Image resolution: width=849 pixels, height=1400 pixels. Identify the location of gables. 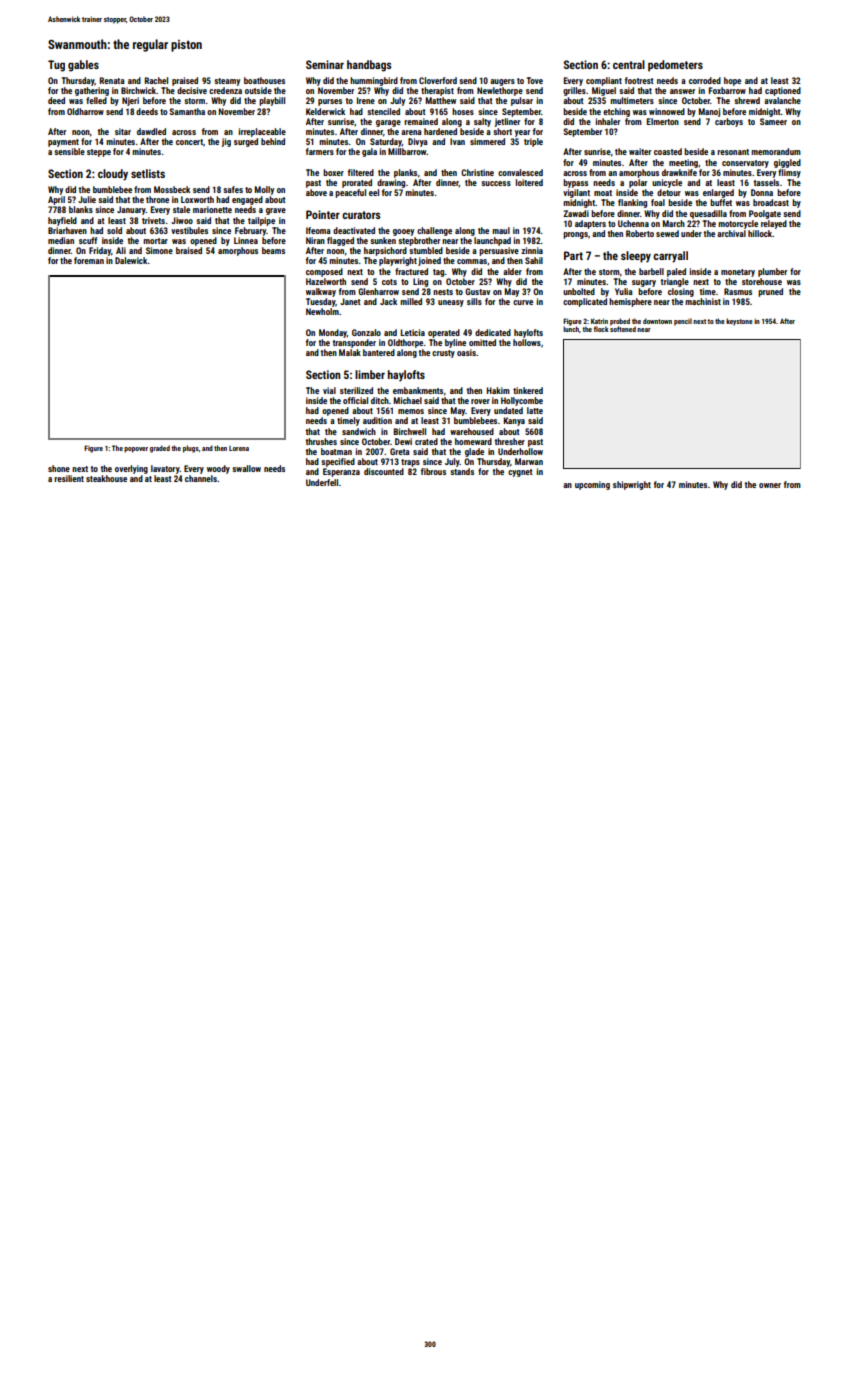
(83, 66).
